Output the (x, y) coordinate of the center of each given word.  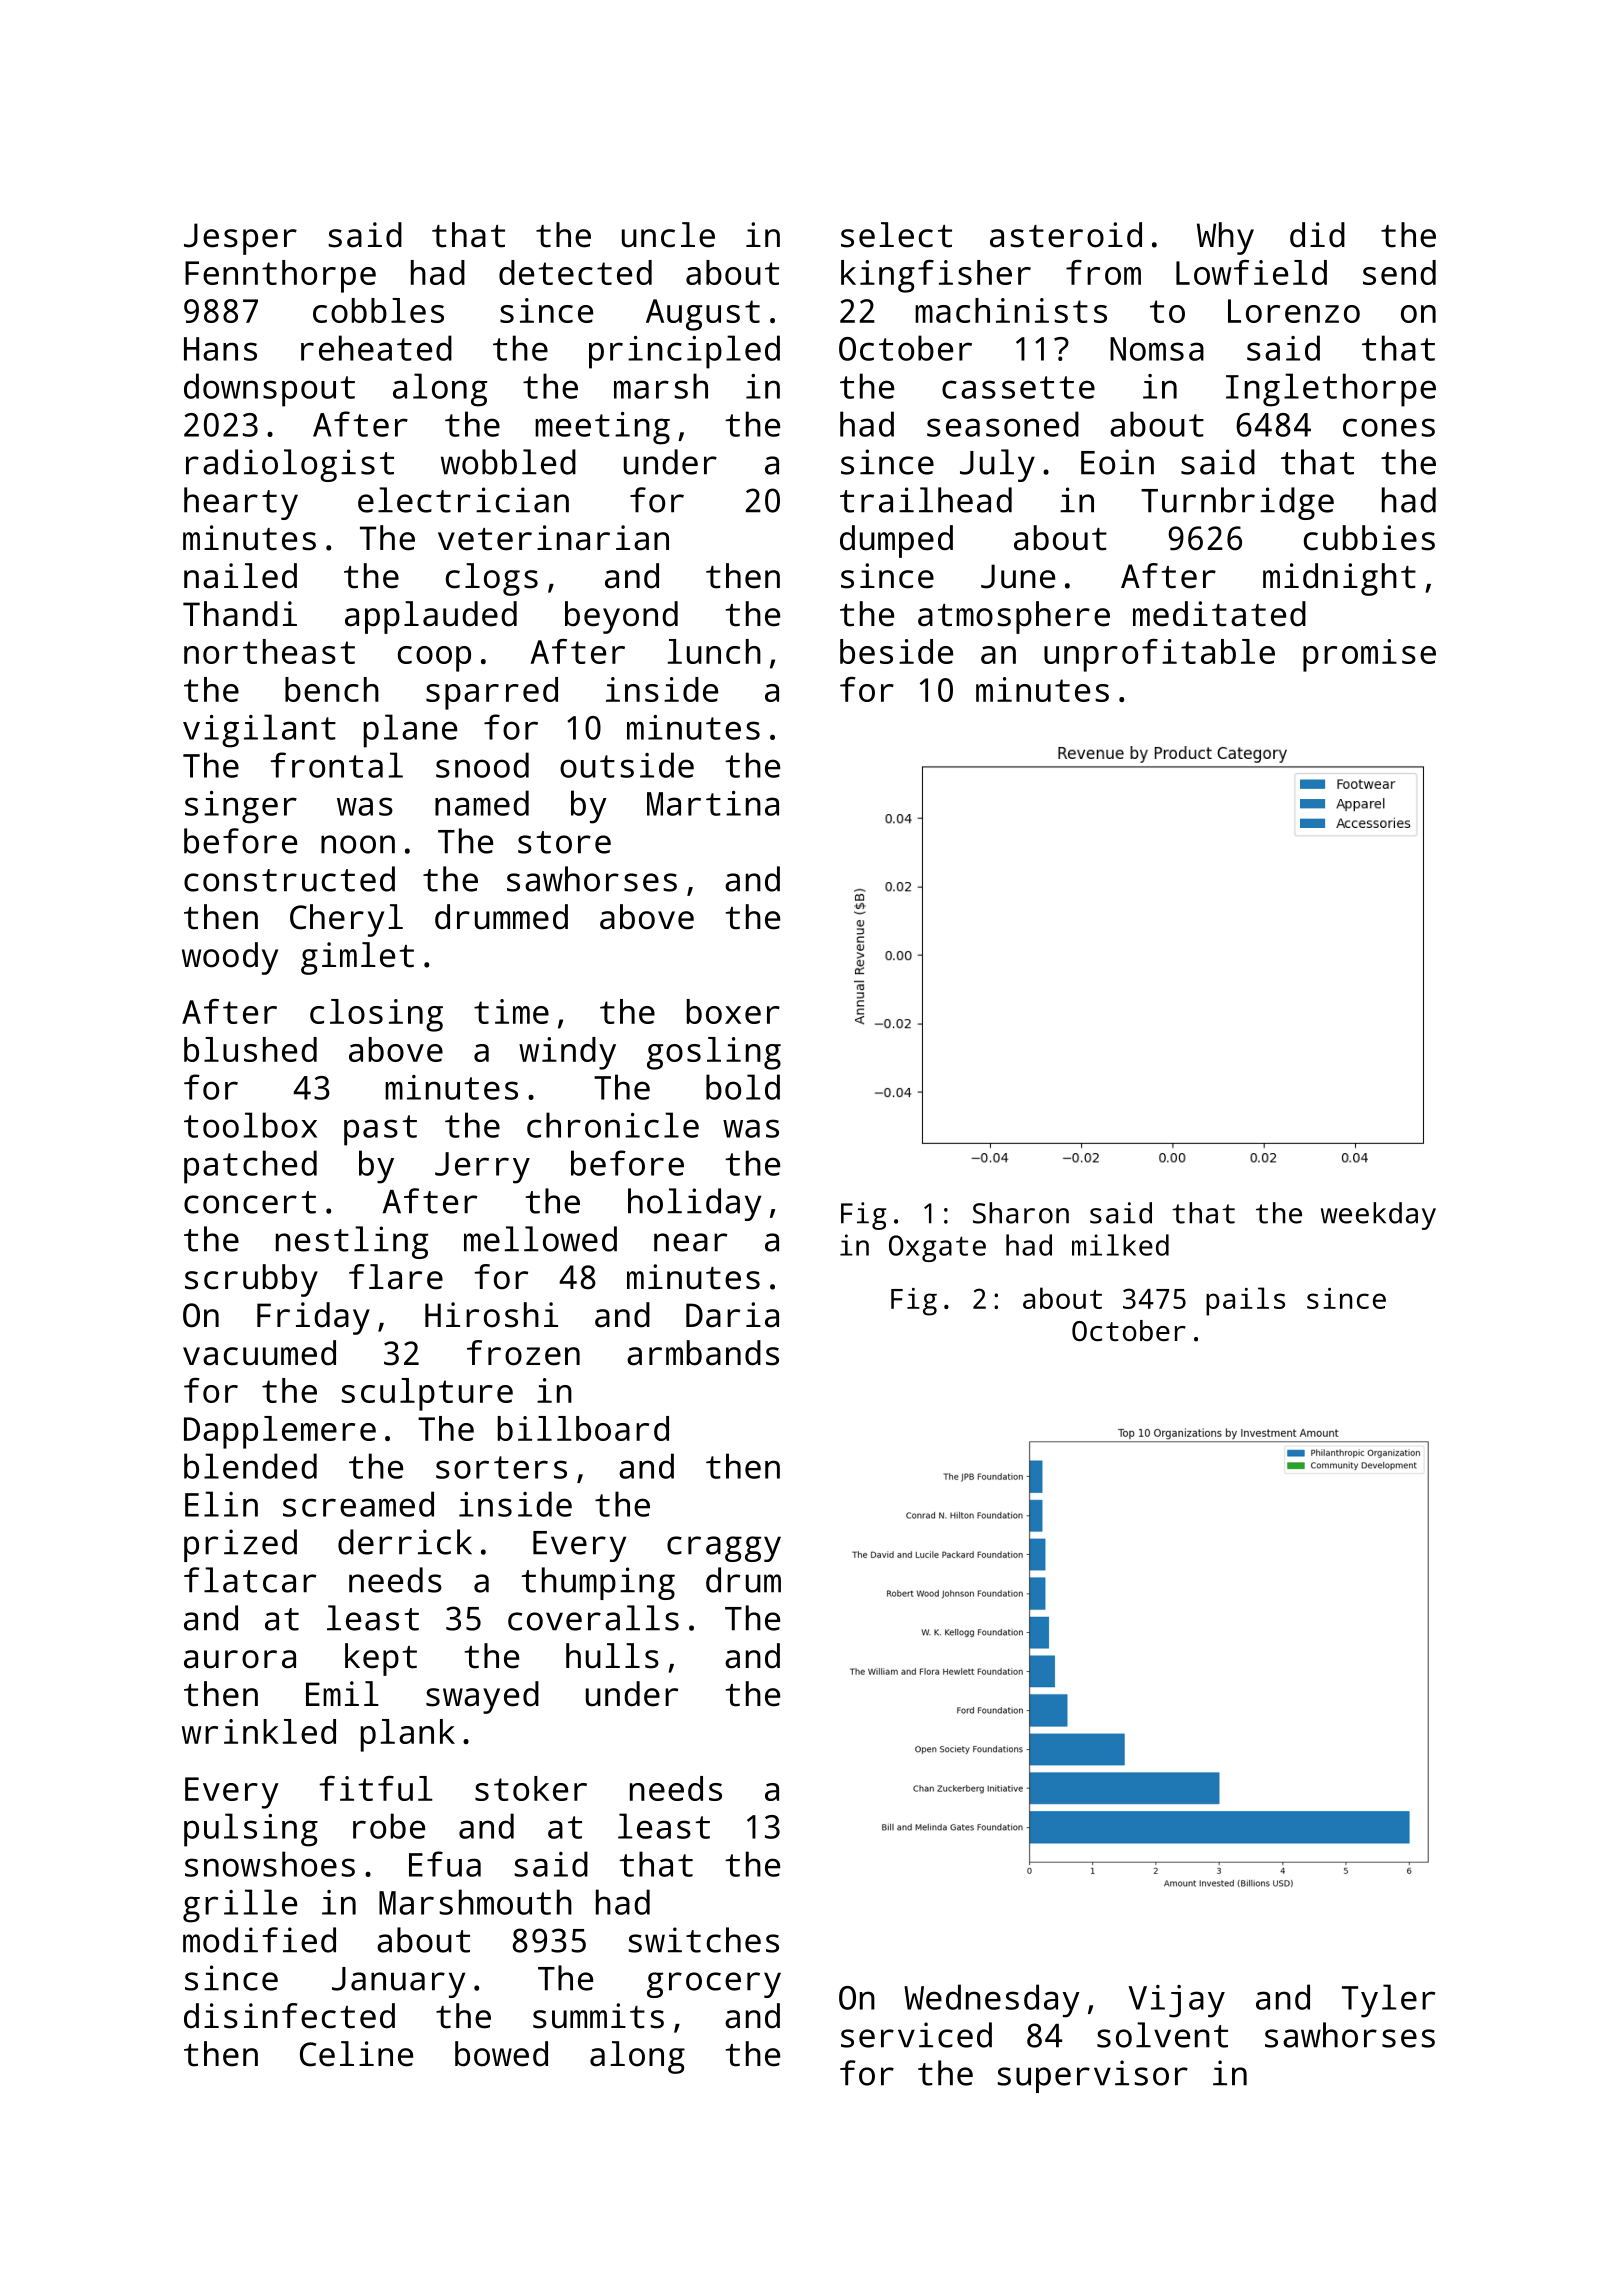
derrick (405, 1542)
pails (1245, 1301)
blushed (250, 1049)
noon (358, 844)
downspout (269, 390)
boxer (733, 1011)
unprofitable (1159, 655)
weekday (1378, 1216)
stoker (531, 1788)
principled (684, 352)
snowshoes (270, 1864)
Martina (713, 803)
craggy (724, 1549)
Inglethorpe (1331, 390)
